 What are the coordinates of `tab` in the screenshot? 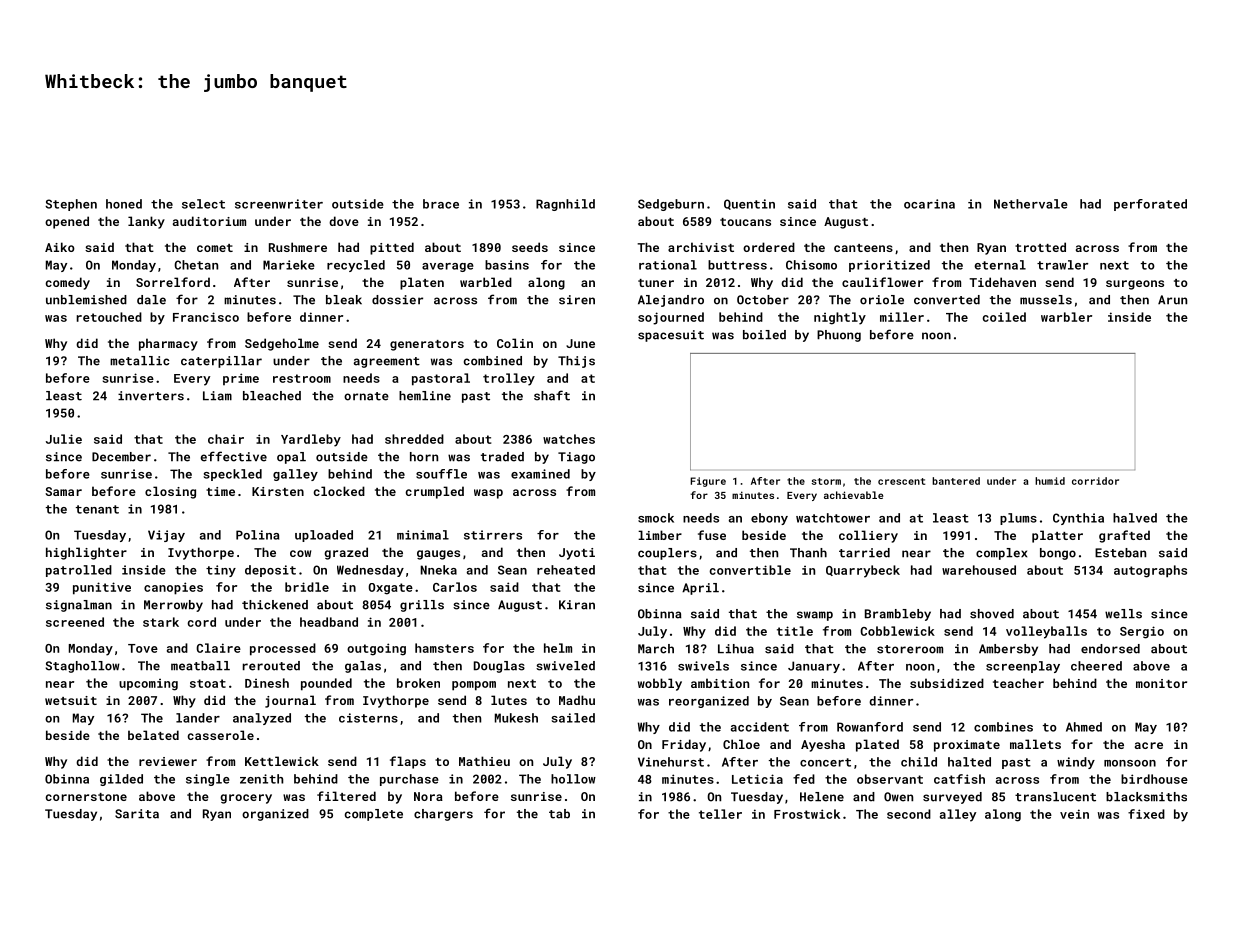 It's located at (559, 814).
